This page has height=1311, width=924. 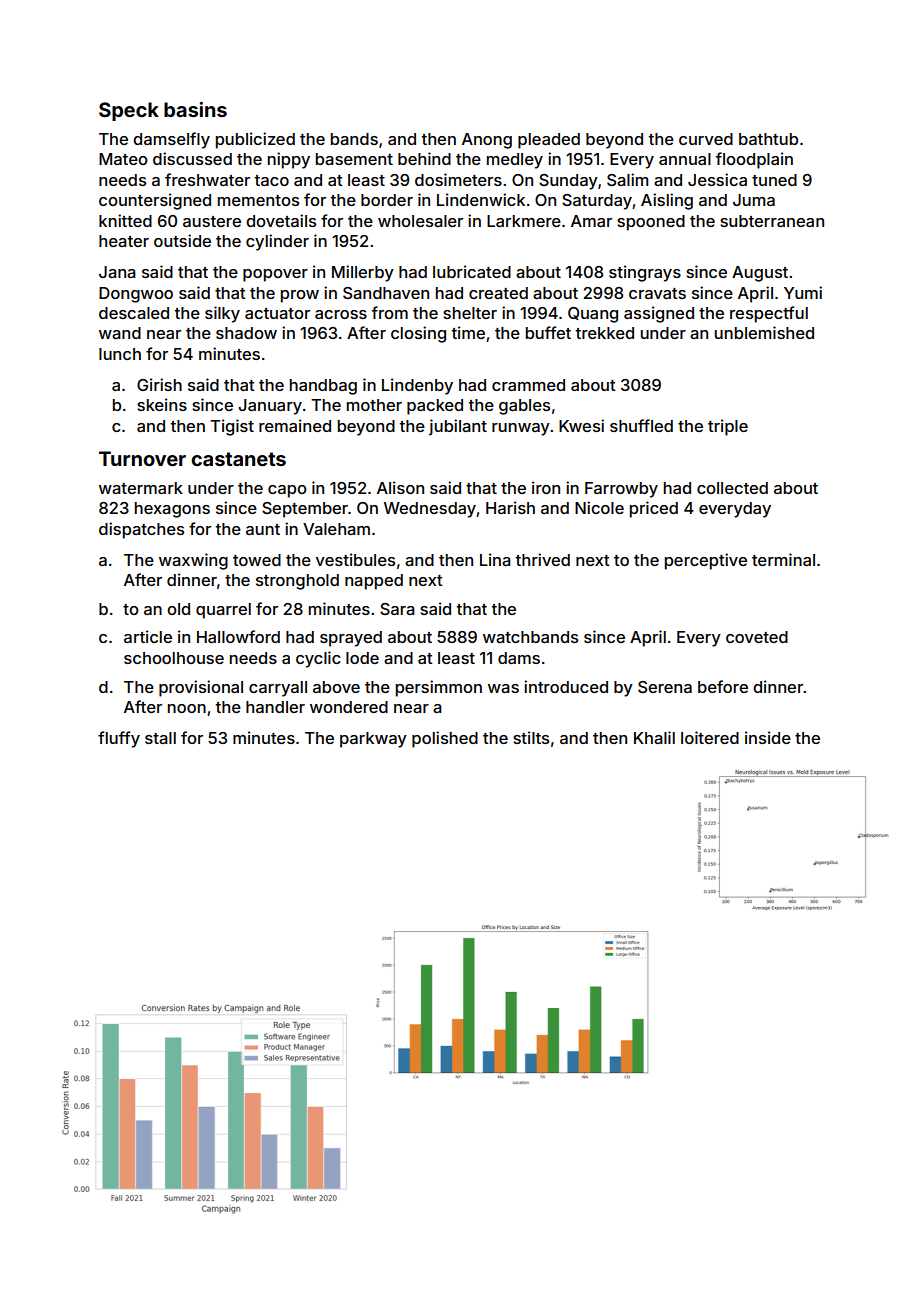 What do you see at coordinates (772, 221) in the page?
I see `subterranean` at bounding box center [772, 221].
